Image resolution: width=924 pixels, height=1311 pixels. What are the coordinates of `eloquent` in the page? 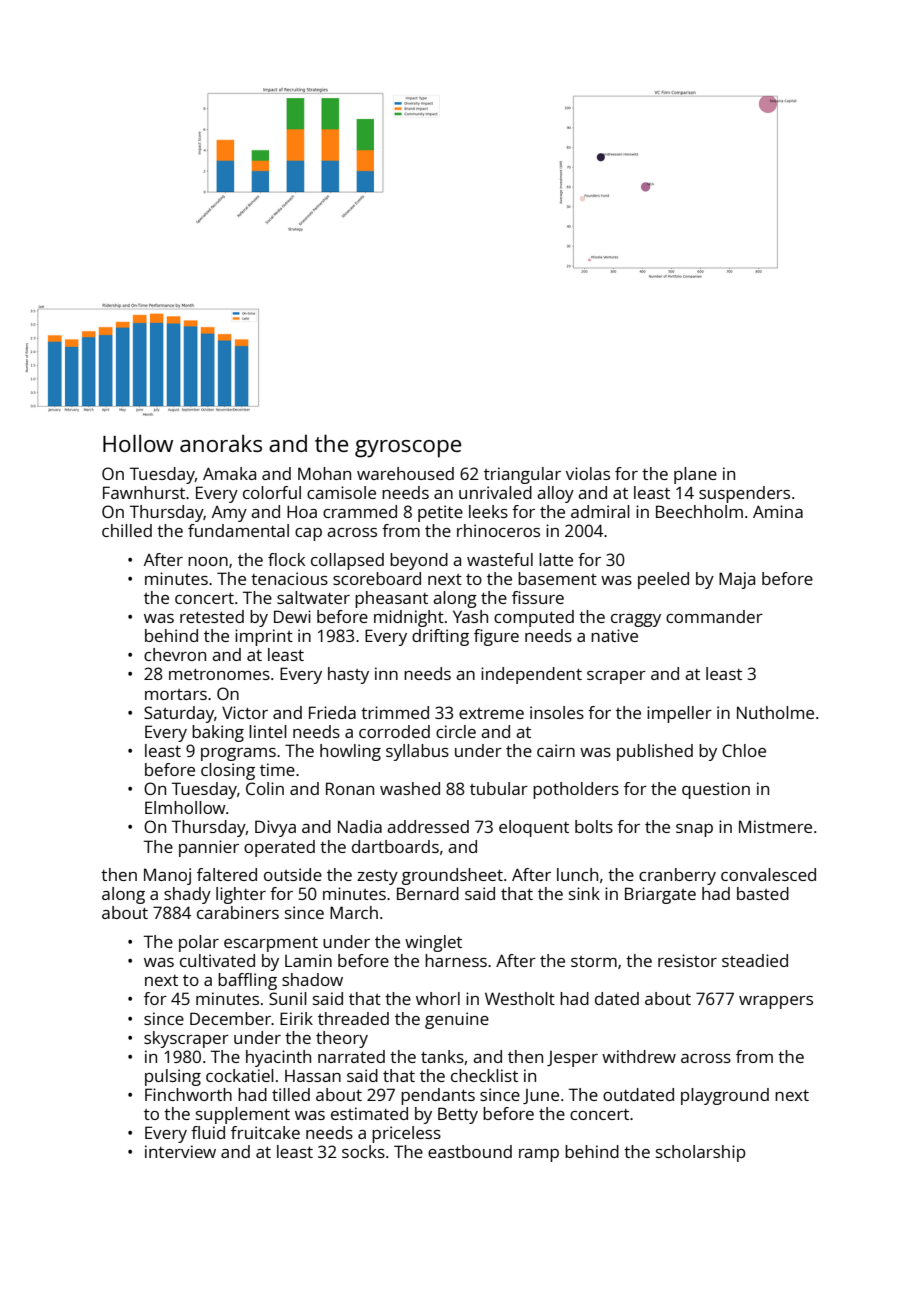 It's located at (534, 828).
